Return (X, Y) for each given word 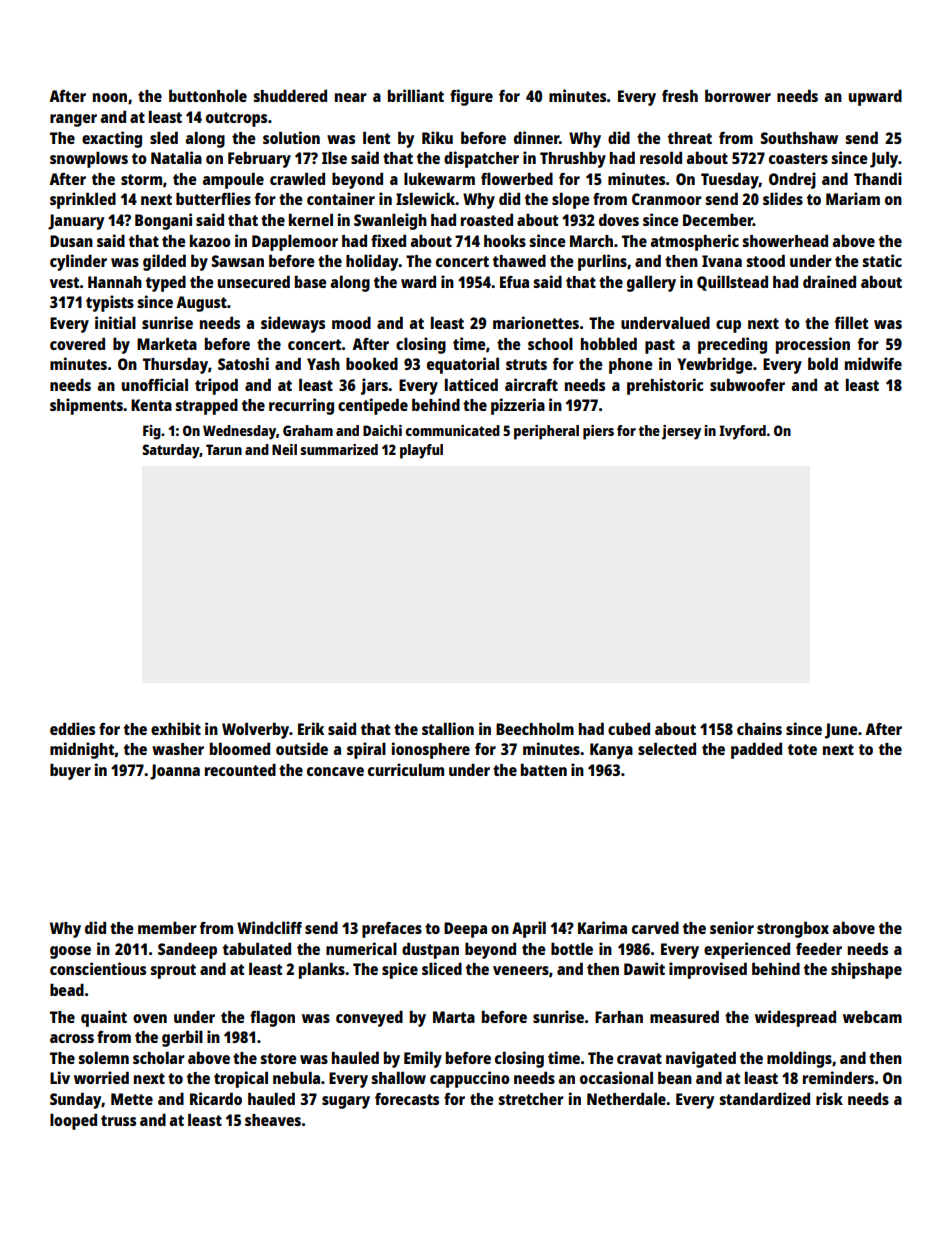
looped (73, 1121)
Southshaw (799, 138)
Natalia (176, 157)
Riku (437, 137)
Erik (311, 728)
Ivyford (742, 432)
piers (598, 432)
